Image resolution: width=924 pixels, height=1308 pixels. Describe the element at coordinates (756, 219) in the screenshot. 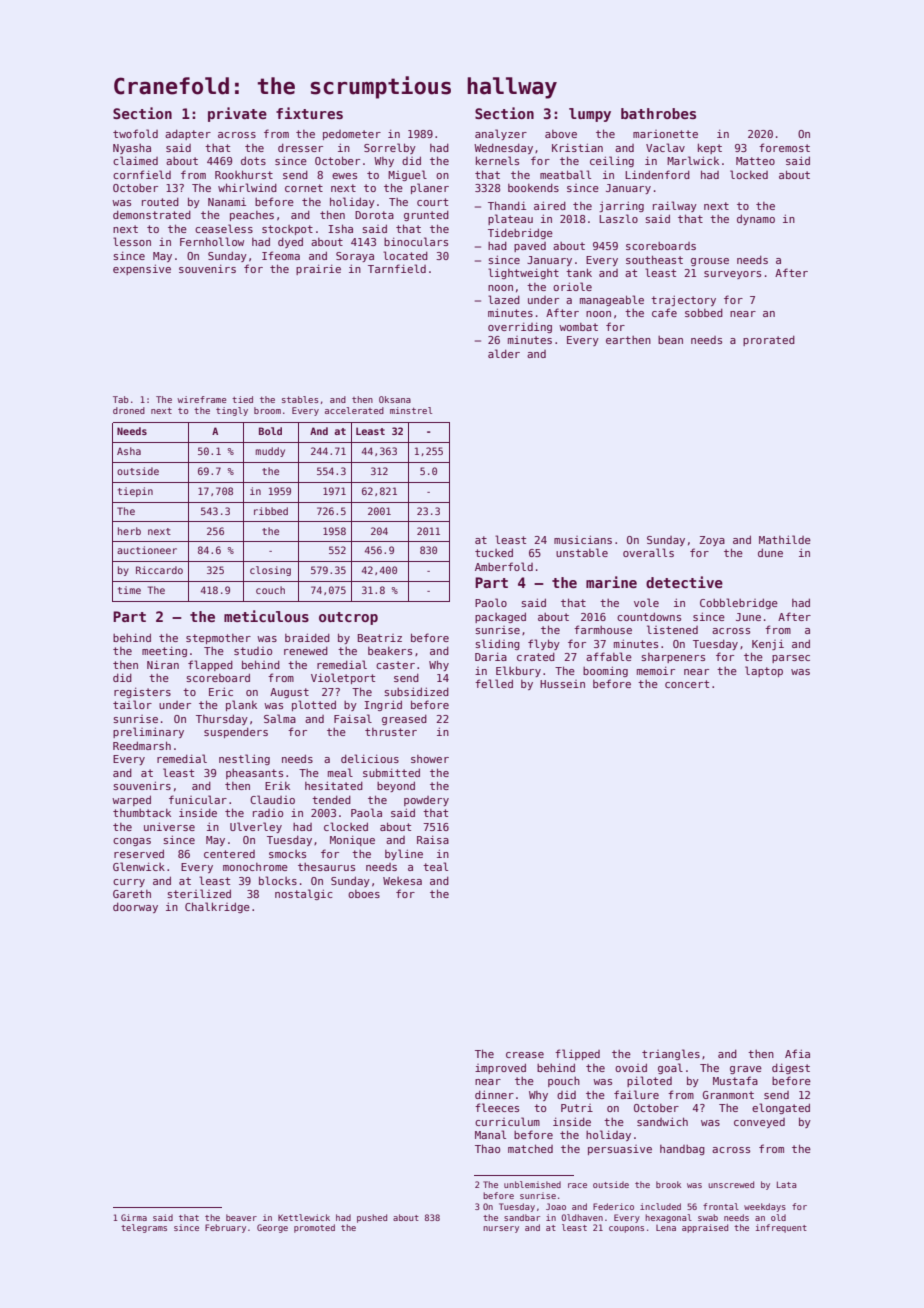

I see `dynamo` at that location.
